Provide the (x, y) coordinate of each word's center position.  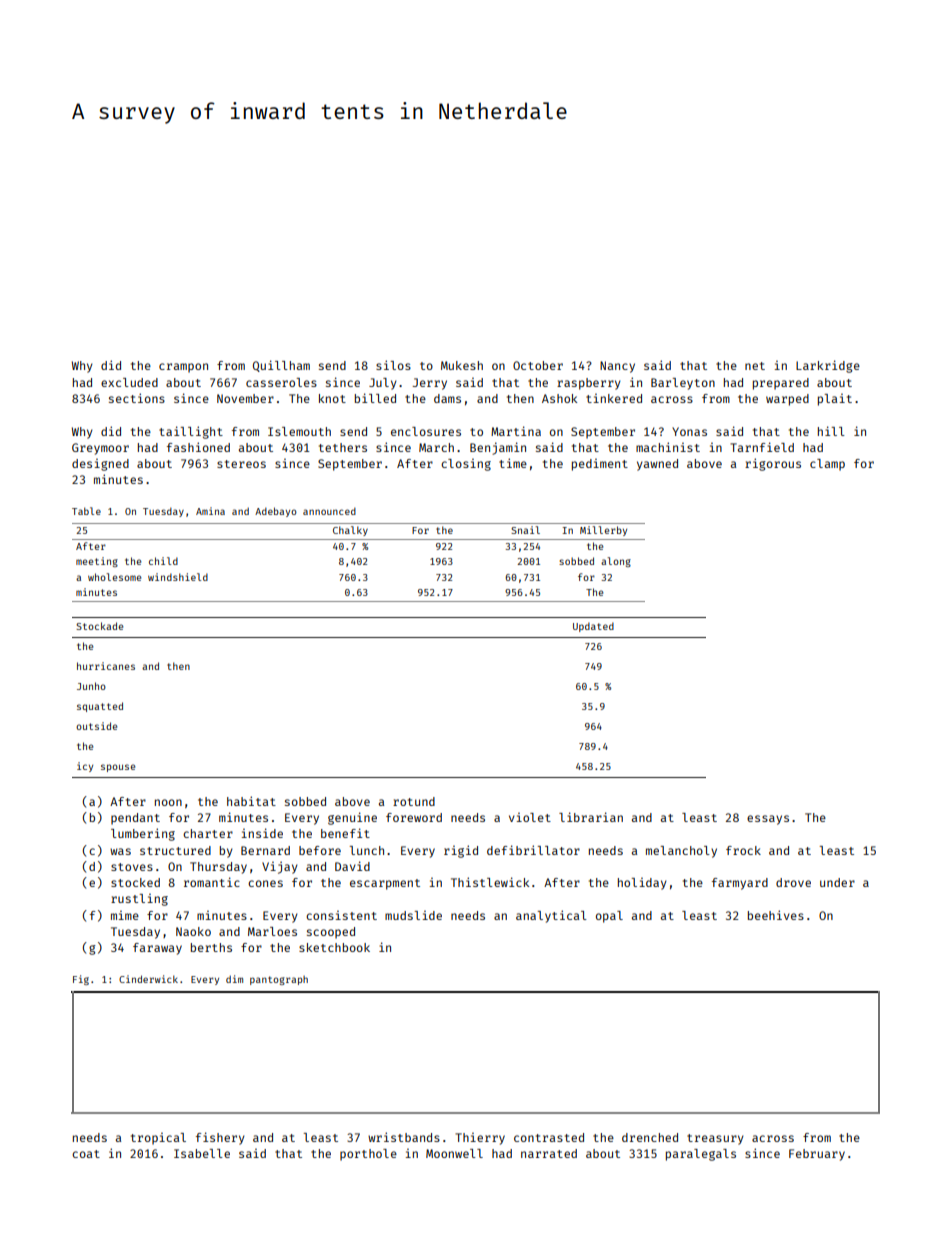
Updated (593, 627)
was (120, 851)
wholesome (114, 577)
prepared (781, 384)
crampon (183, 368)
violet (530, 817)
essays (768, 820)
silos (393, 365)
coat (86, 1154)
